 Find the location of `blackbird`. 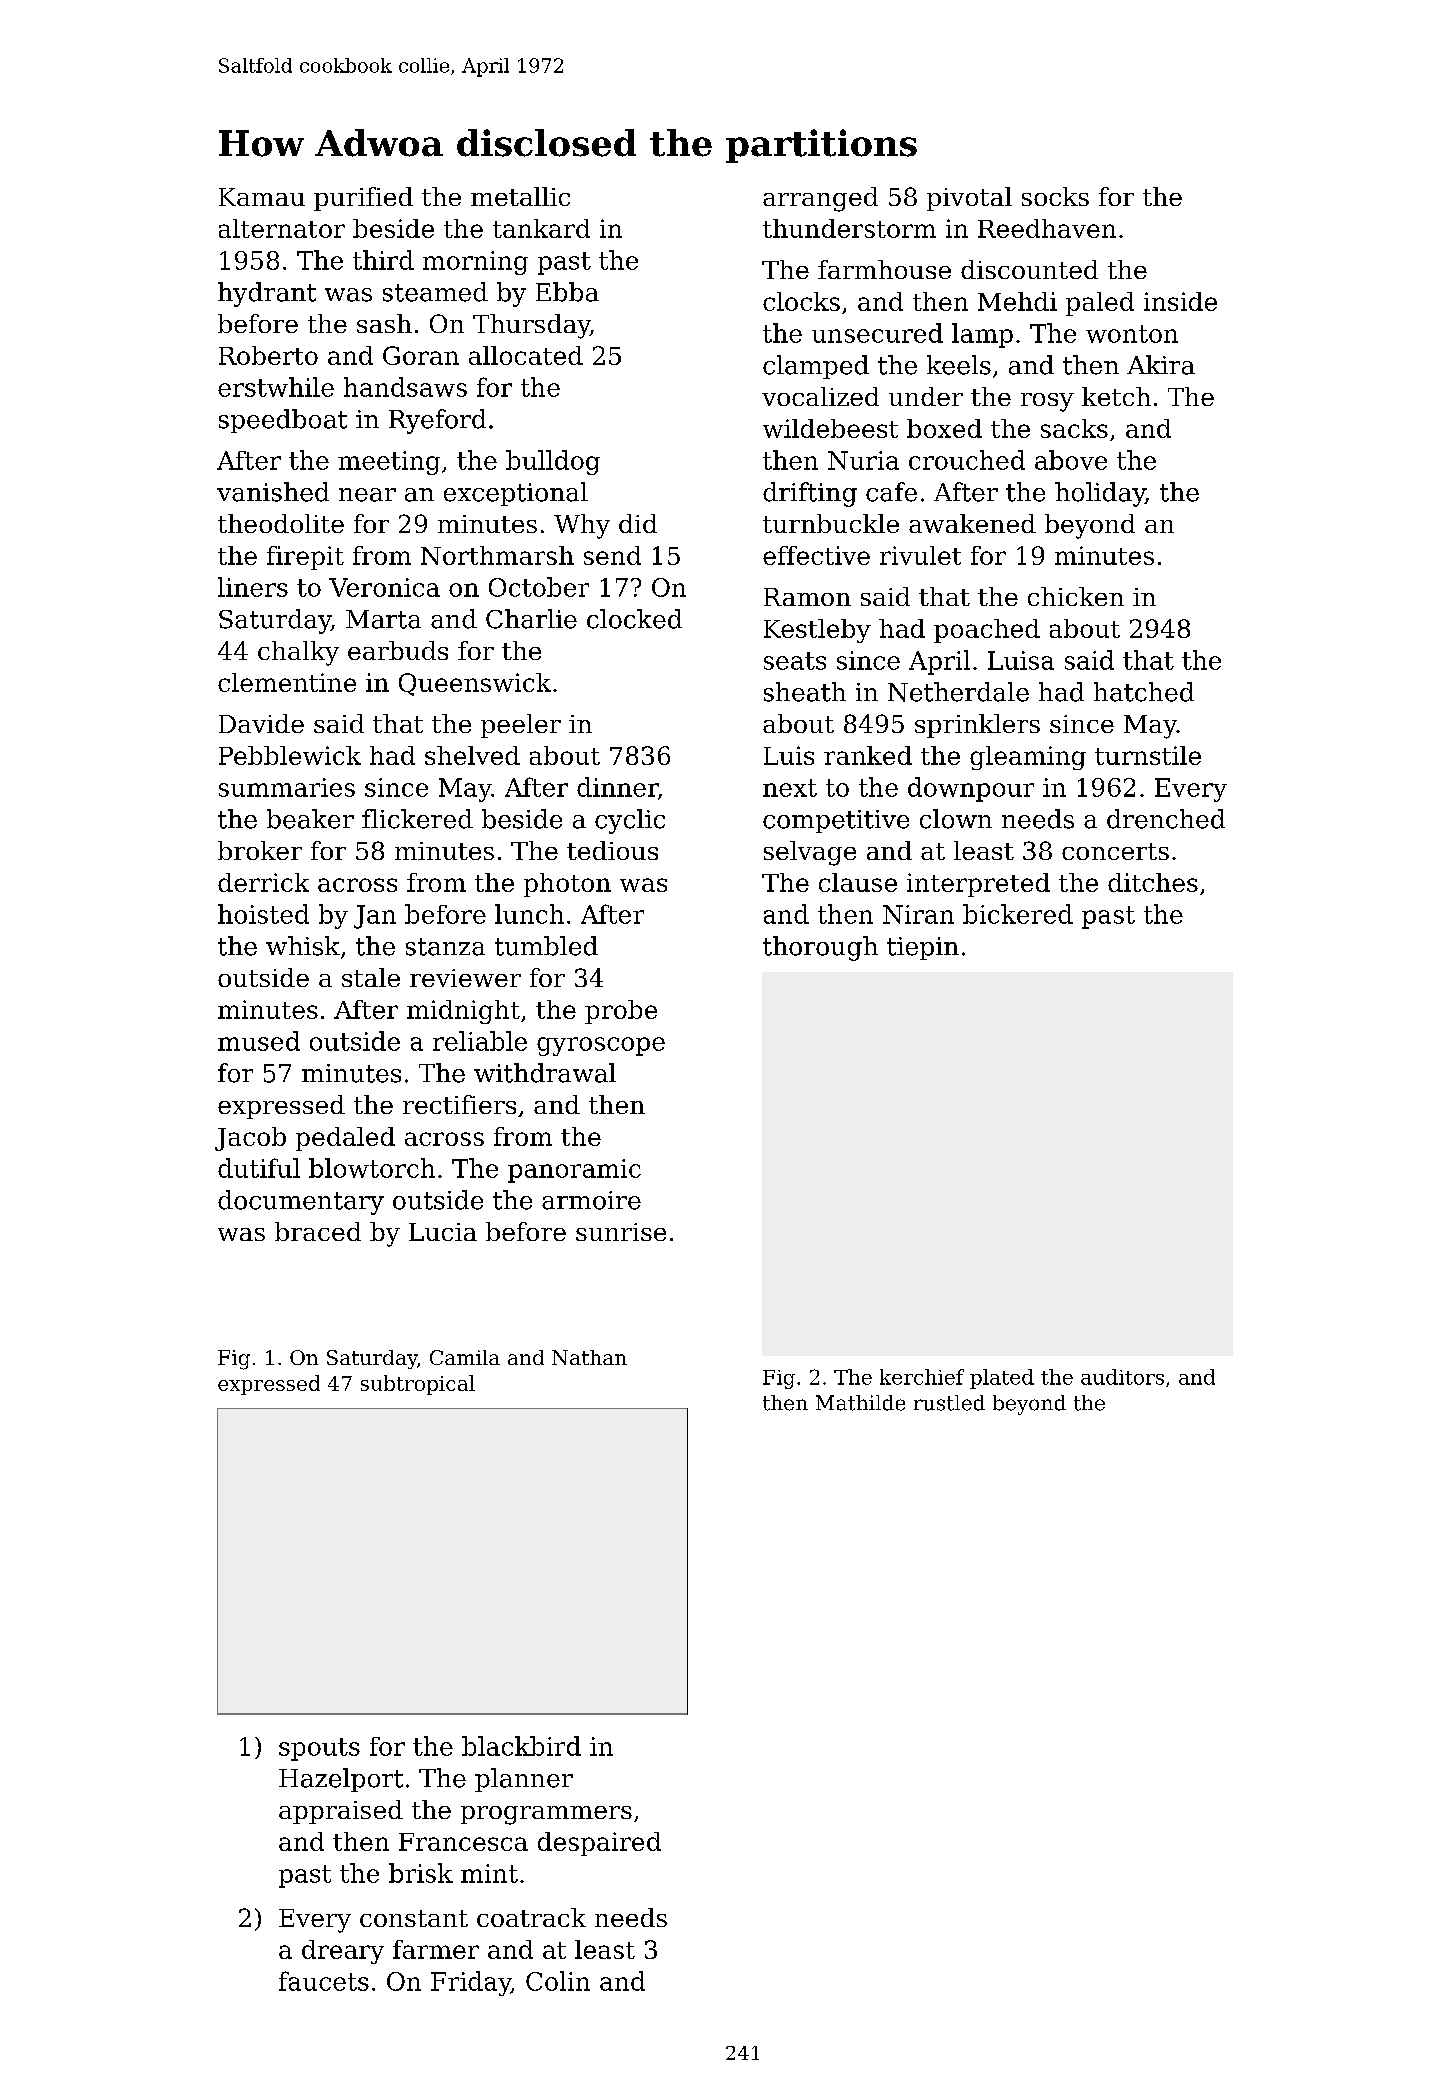

blackbird is located at coordinates (521, 1746).
